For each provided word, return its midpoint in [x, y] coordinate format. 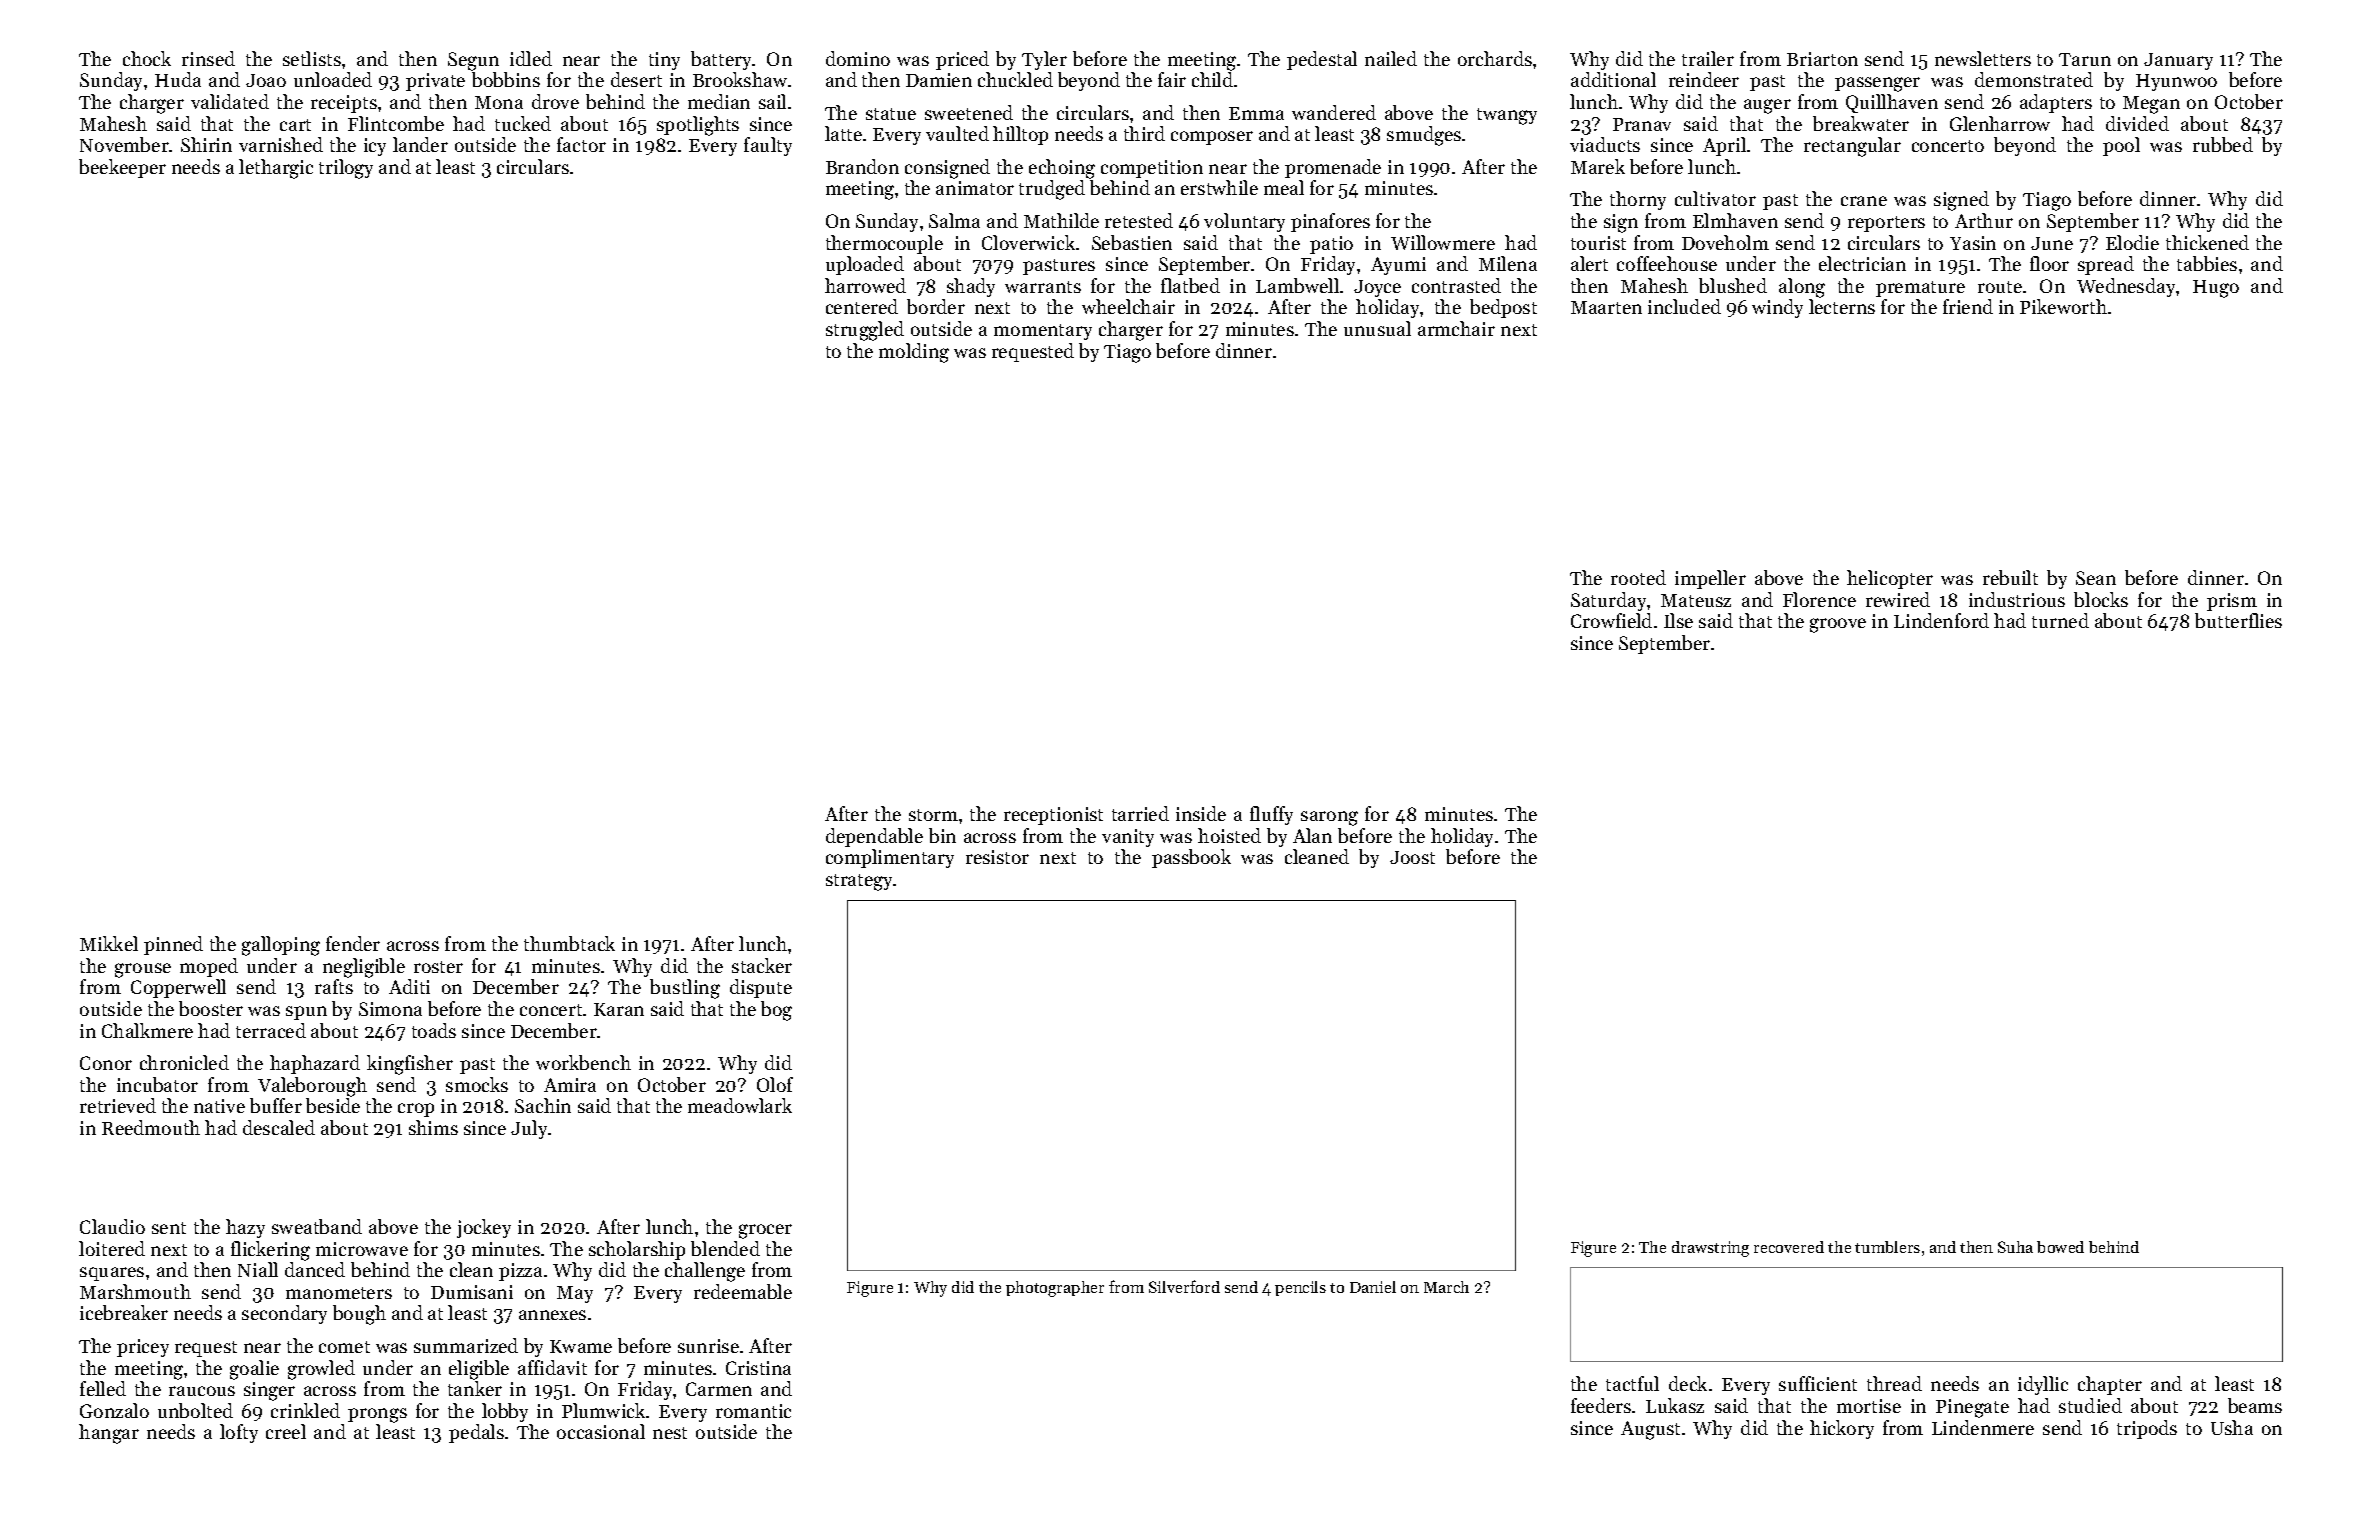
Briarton [1822, 59]
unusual [1377, 328]
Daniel [1373, 1287]
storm [933, 815]
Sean [2096, 578]
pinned [173, 945]
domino [858, 58]
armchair [1456, 328]
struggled [865, 331]
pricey [143, 1348]
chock [147, 58]
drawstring [1710, 1249]
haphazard [315, 1064]
